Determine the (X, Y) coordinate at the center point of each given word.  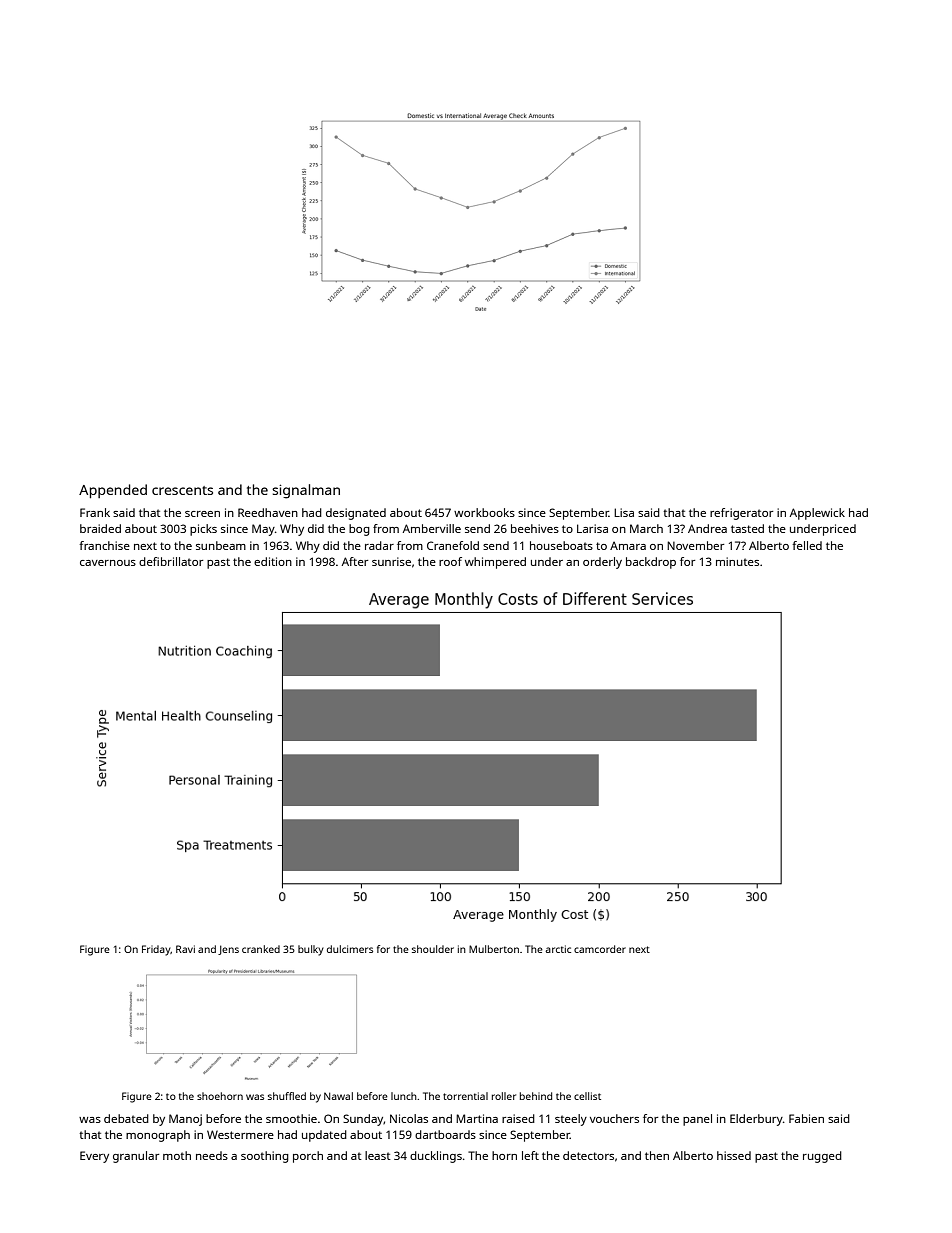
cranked (261, 949)
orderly (602, 563)
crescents (182, 490)
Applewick (817, 514)
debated (126, 1118)
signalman (306, 491)
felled (807, 545)
